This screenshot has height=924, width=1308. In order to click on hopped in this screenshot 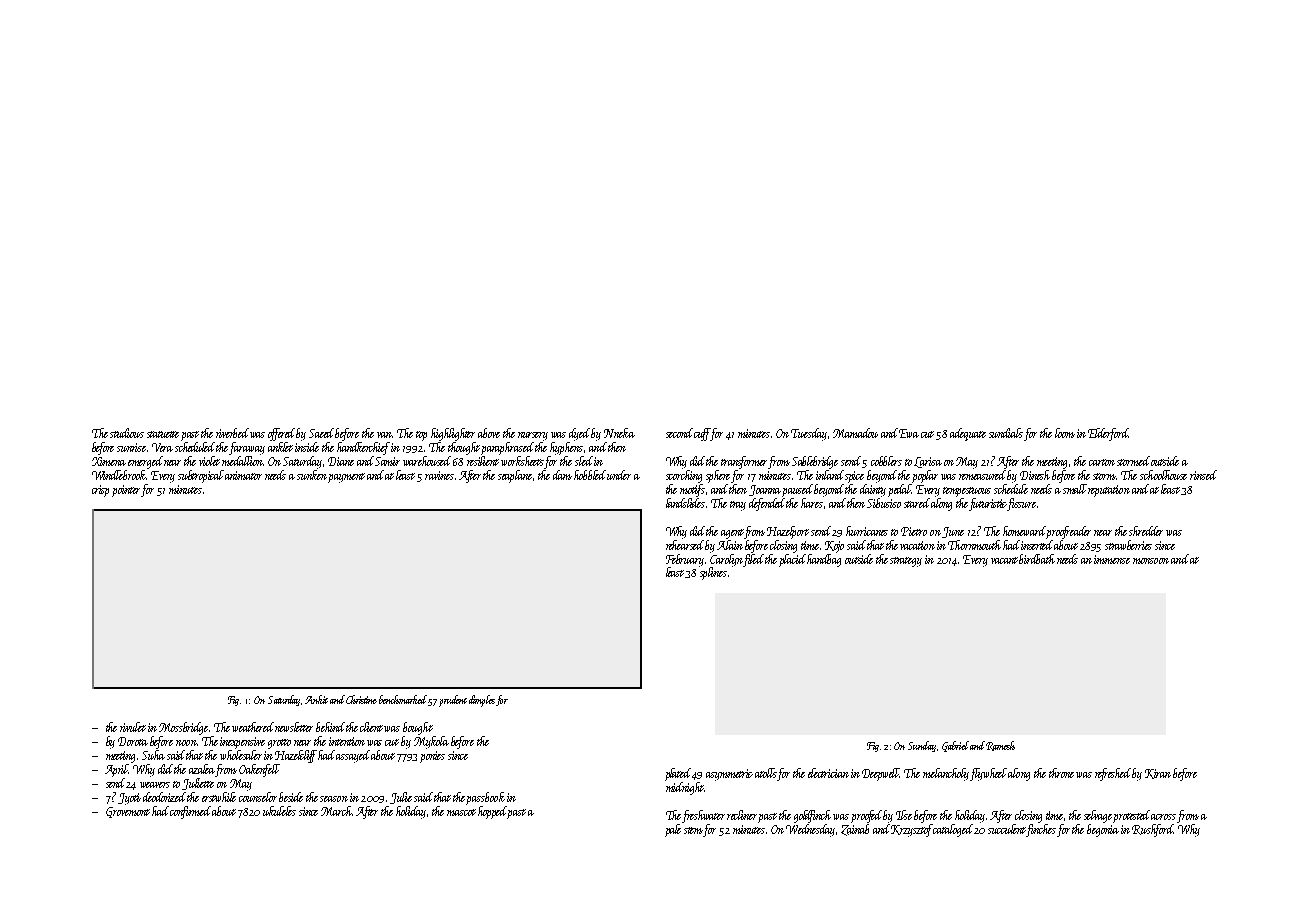, I will do `click(493, 812)`.
